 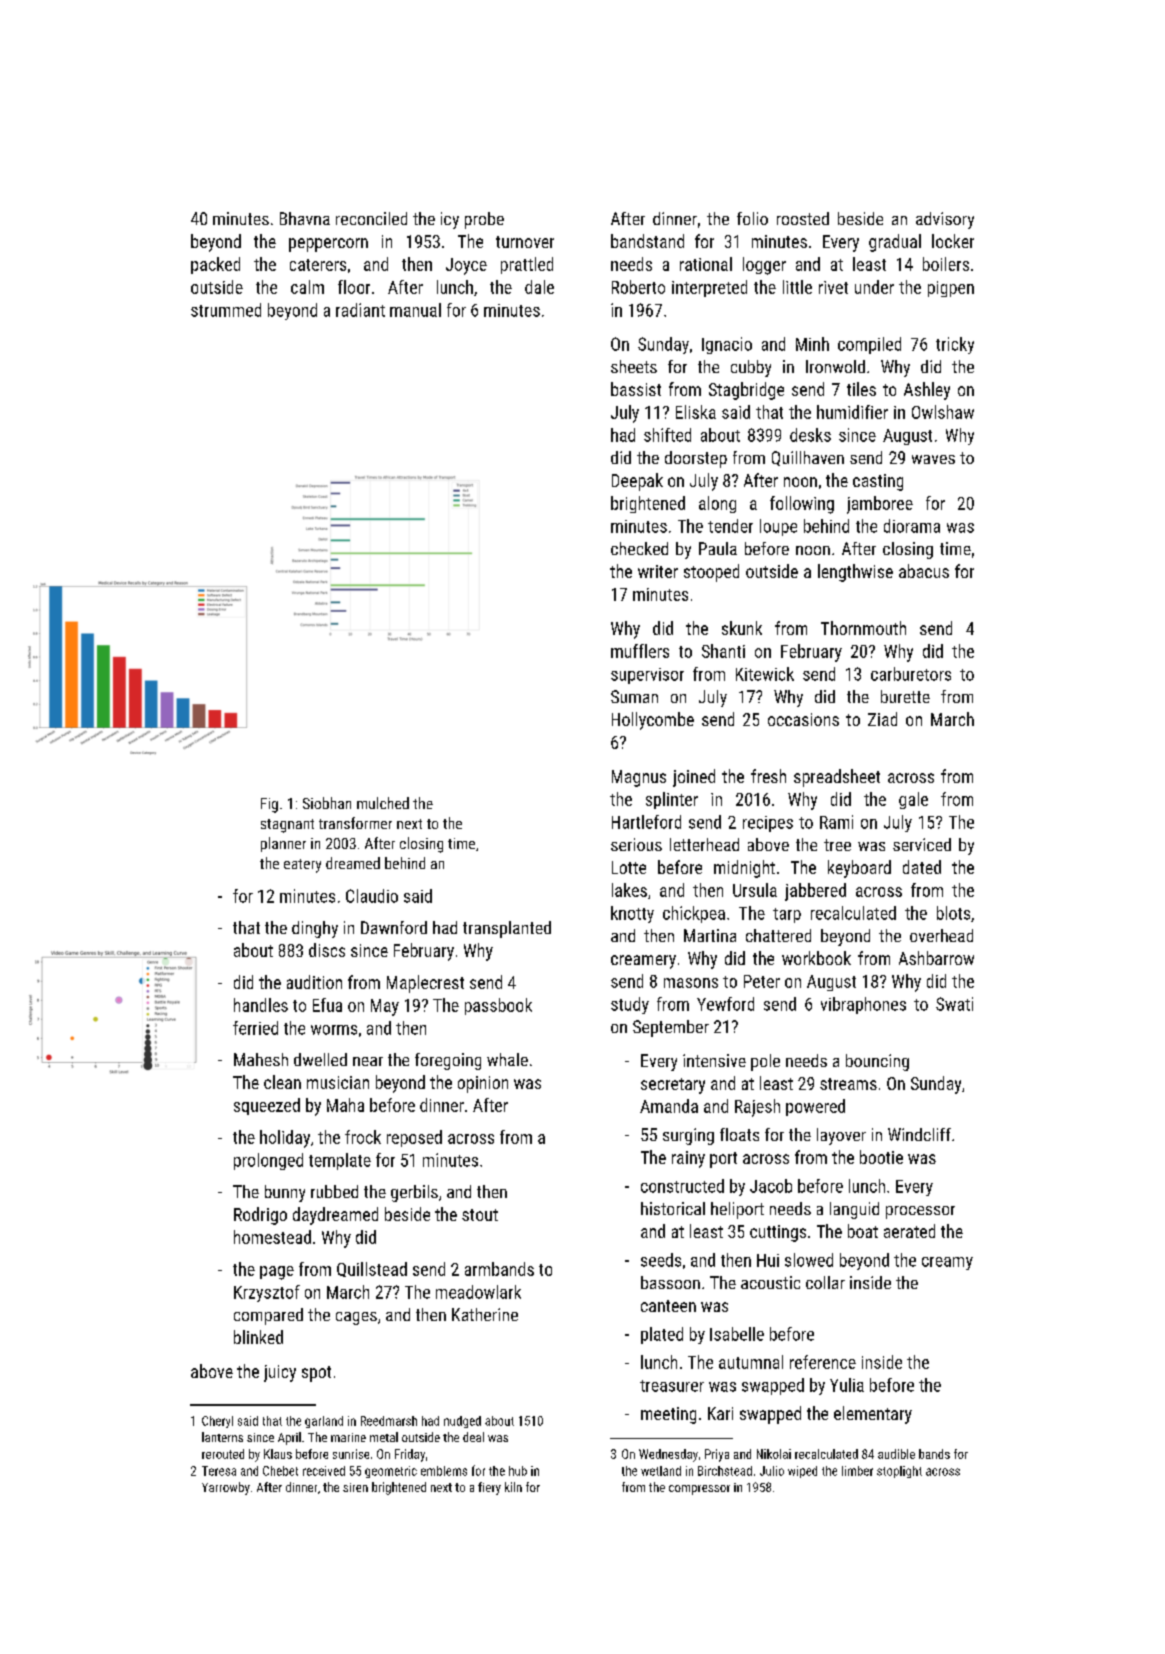 What do you see at coordinates (669, 1106) in the image?
I see `Amanda` at bounding box center [669, 1106].
